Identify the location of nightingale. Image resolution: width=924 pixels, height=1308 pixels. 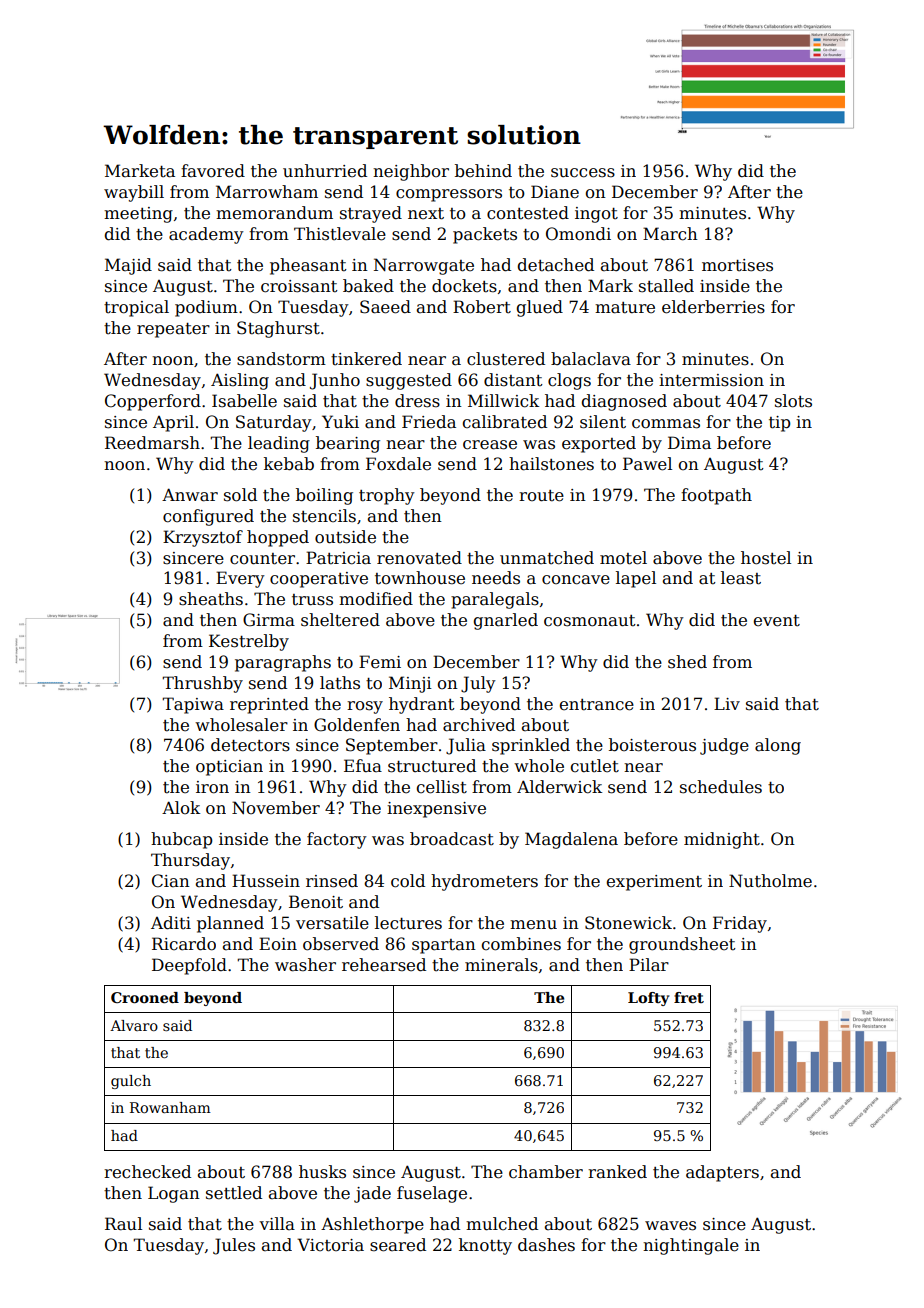
(691, 1246).
